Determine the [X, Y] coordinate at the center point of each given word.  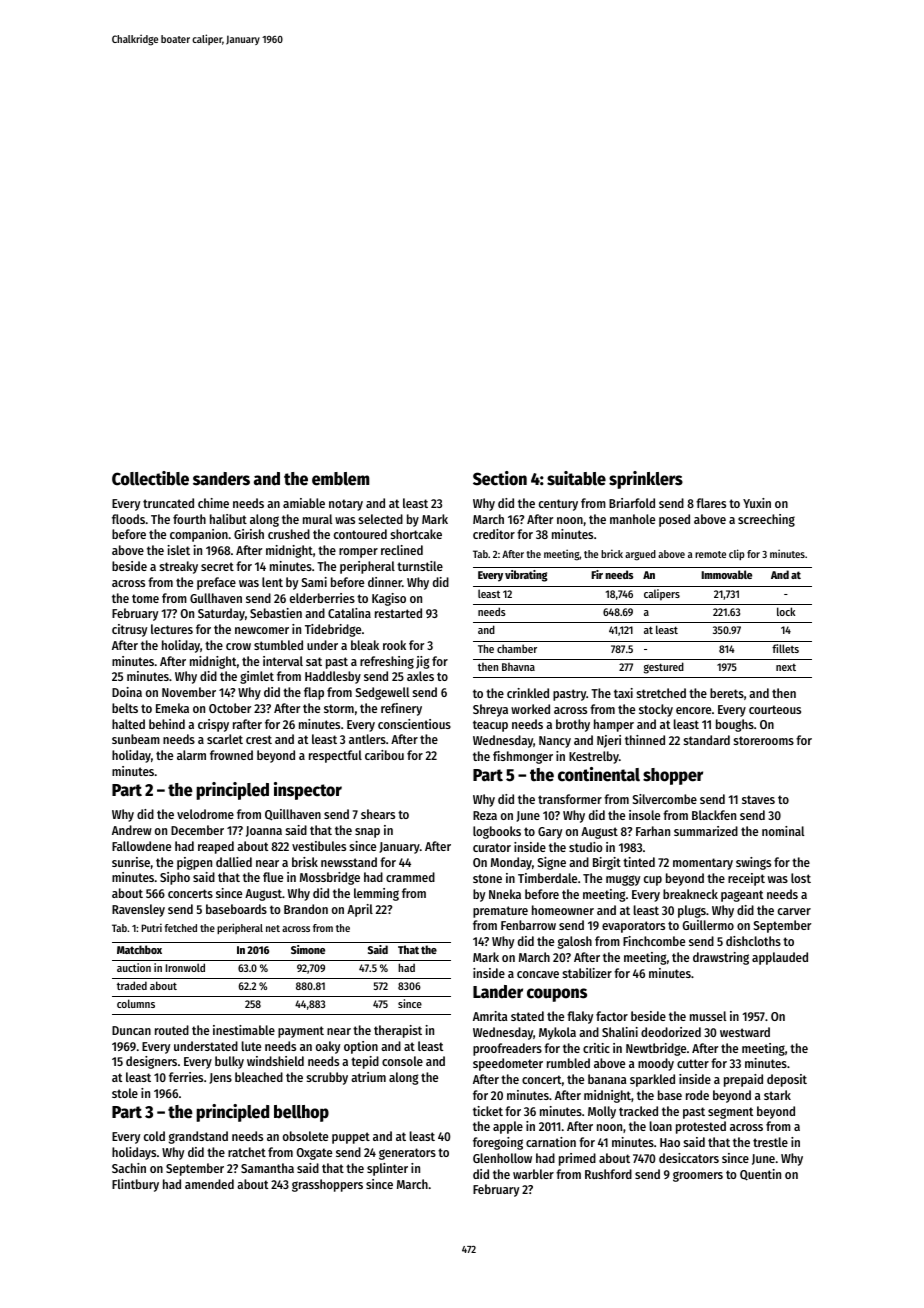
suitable [576, 478]
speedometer [508, 1064]
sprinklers [646, 480]
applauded [780, 958]
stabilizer [587, 973]
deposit [787, 1080]
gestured [664, 668]
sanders [221, 479]
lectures [172, 629]
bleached [259, 1077]
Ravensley [138, 910]
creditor [494, 534]
